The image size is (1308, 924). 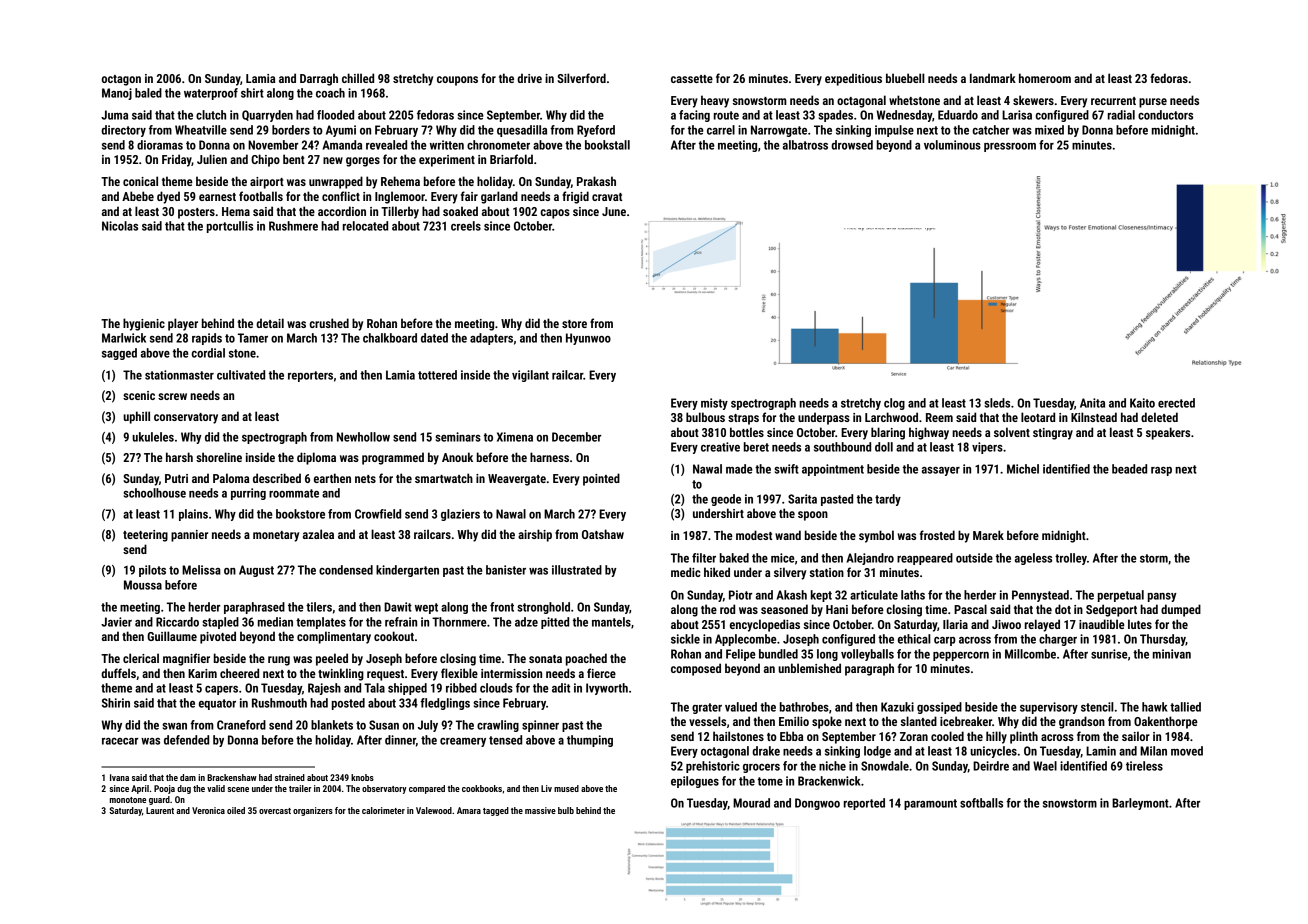 What do you see at coordinates (1053, 434) in the image?
I see `stingray` at bounding box center [1053, 434].
